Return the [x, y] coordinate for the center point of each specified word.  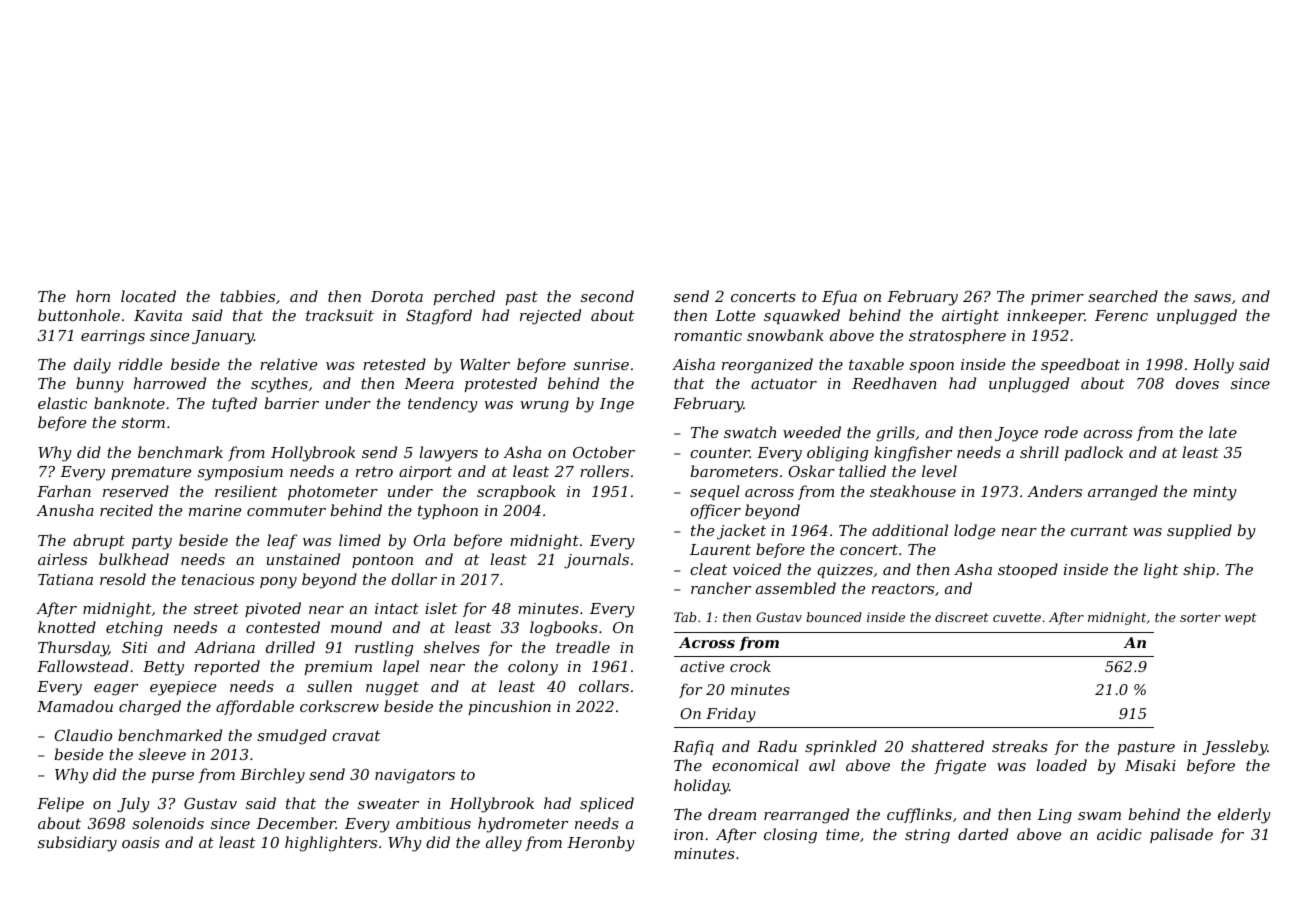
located [148, 296]
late [1223, 432]
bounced [834, 617]
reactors [903, 588]
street [216, 608]
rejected [550, 317]
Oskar [811, 471]
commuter [286, 510]
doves [1197, 383]
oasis [141, 842]
